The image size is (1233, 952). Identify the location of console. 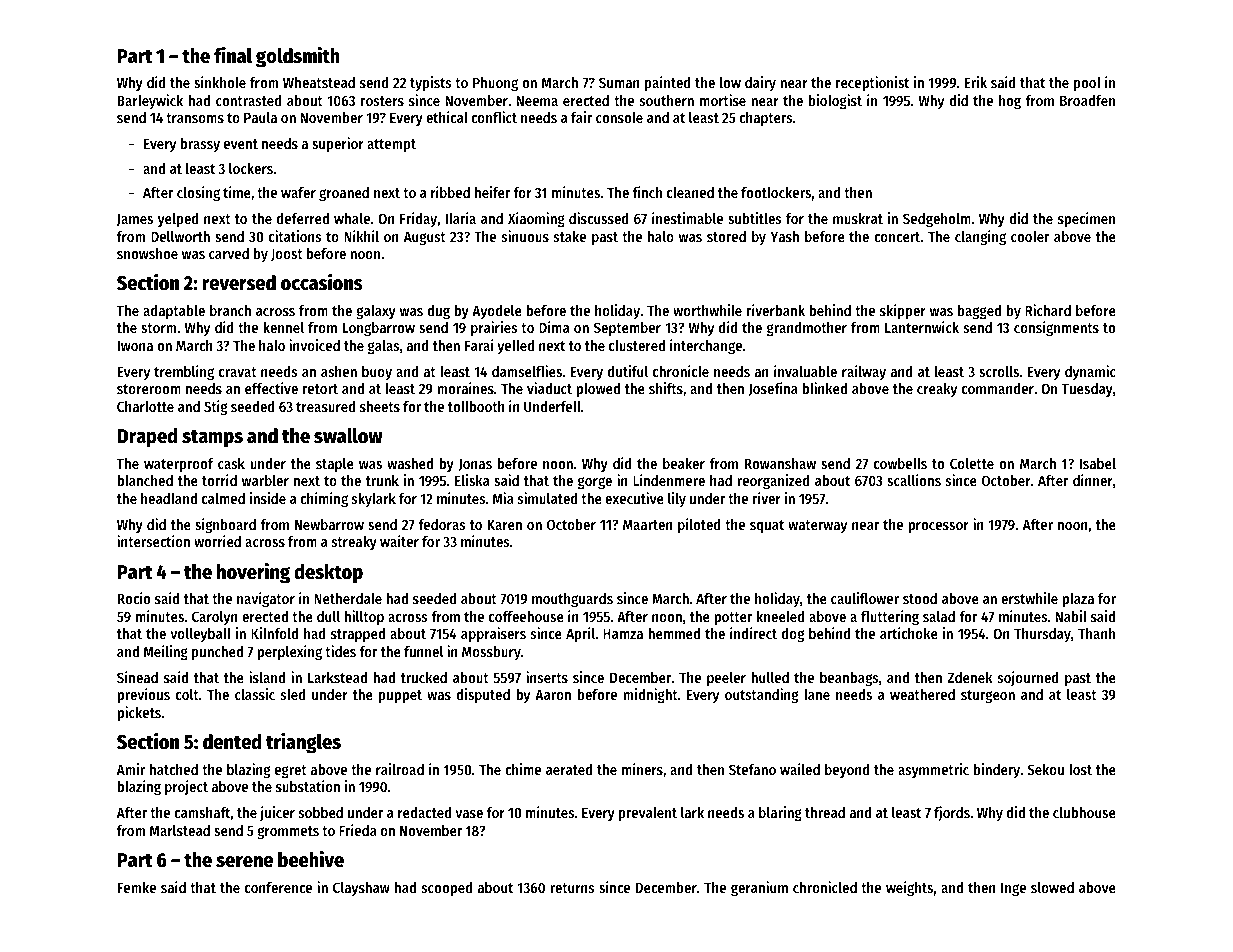
(619, 117).
